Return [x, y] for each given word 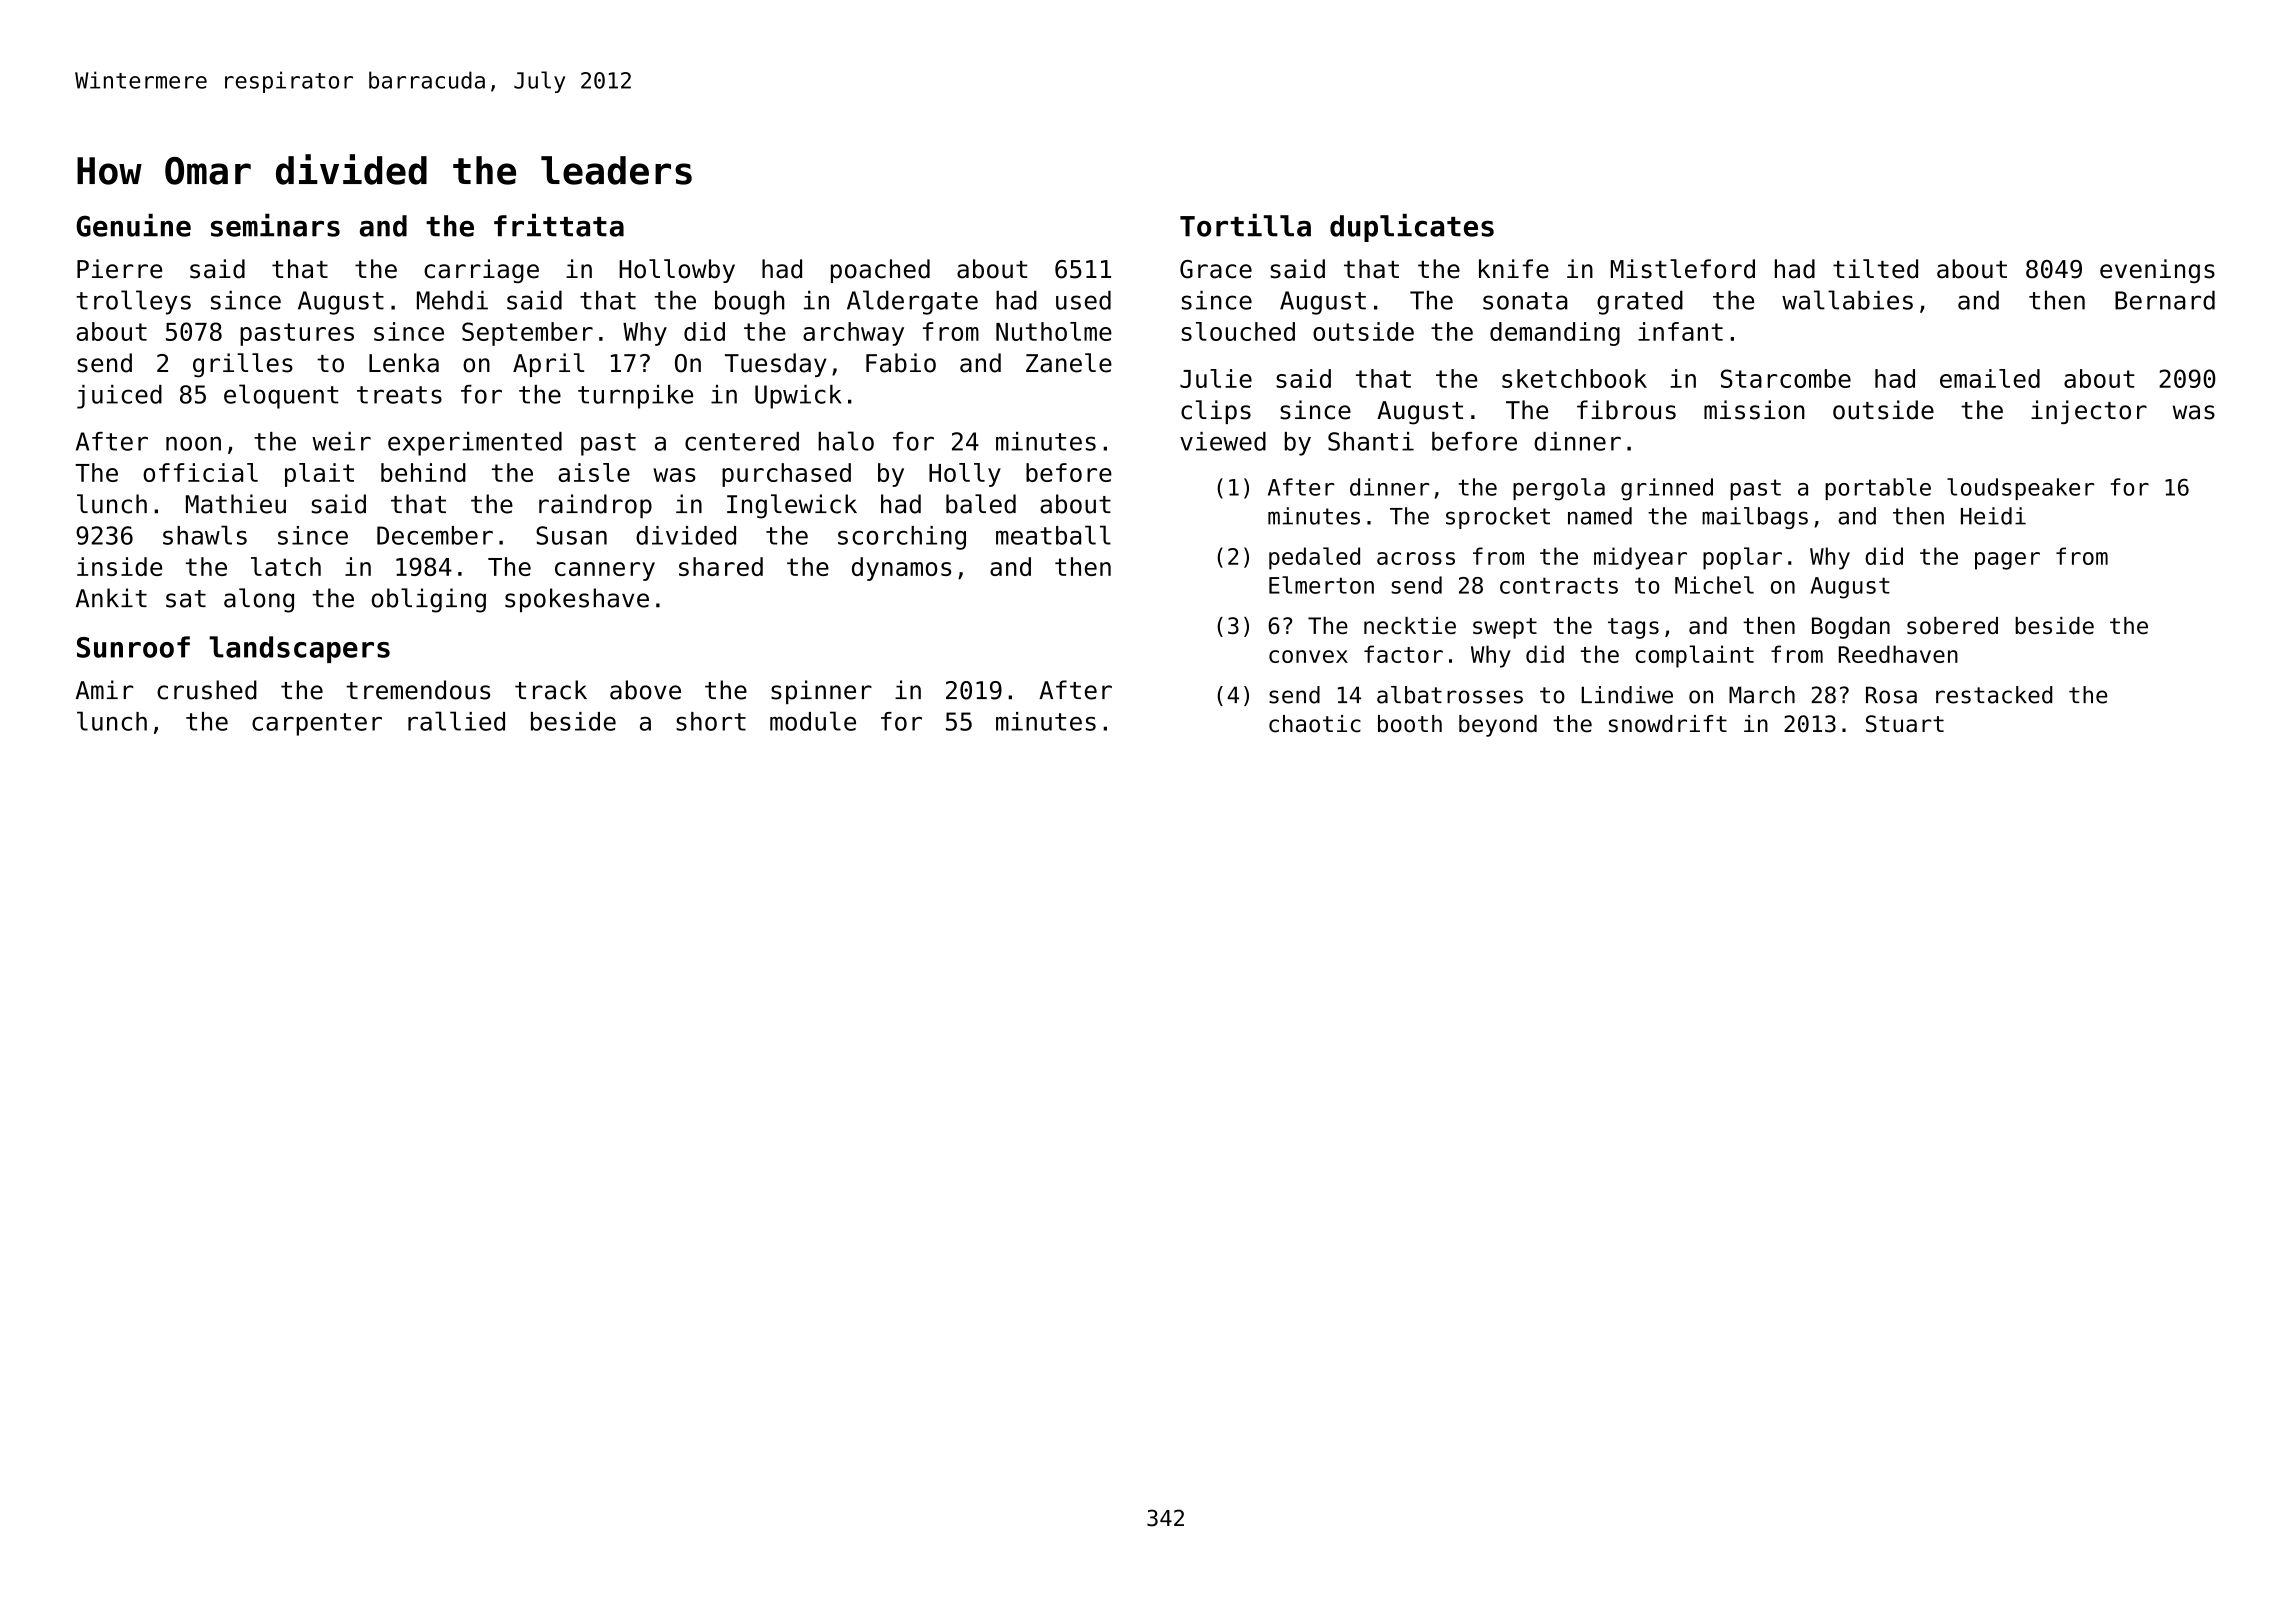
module [813, 721]
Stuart [1905, 724]
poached [880, 271]
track [551, 690]
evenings [2157, 271]
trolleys [133, 302]
